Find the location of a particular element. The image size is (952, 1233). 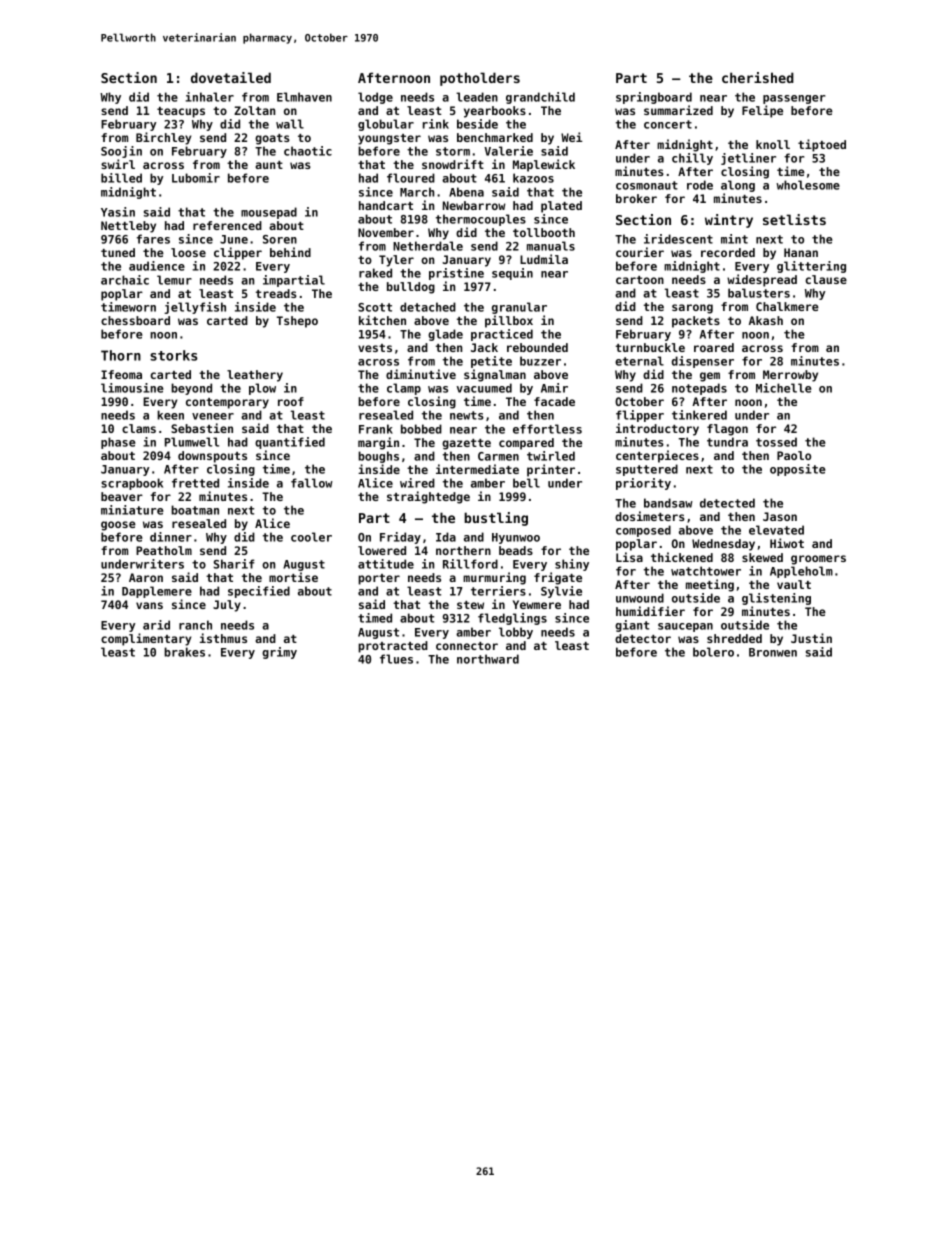

wholesome is located at coordinates (808, 185).
